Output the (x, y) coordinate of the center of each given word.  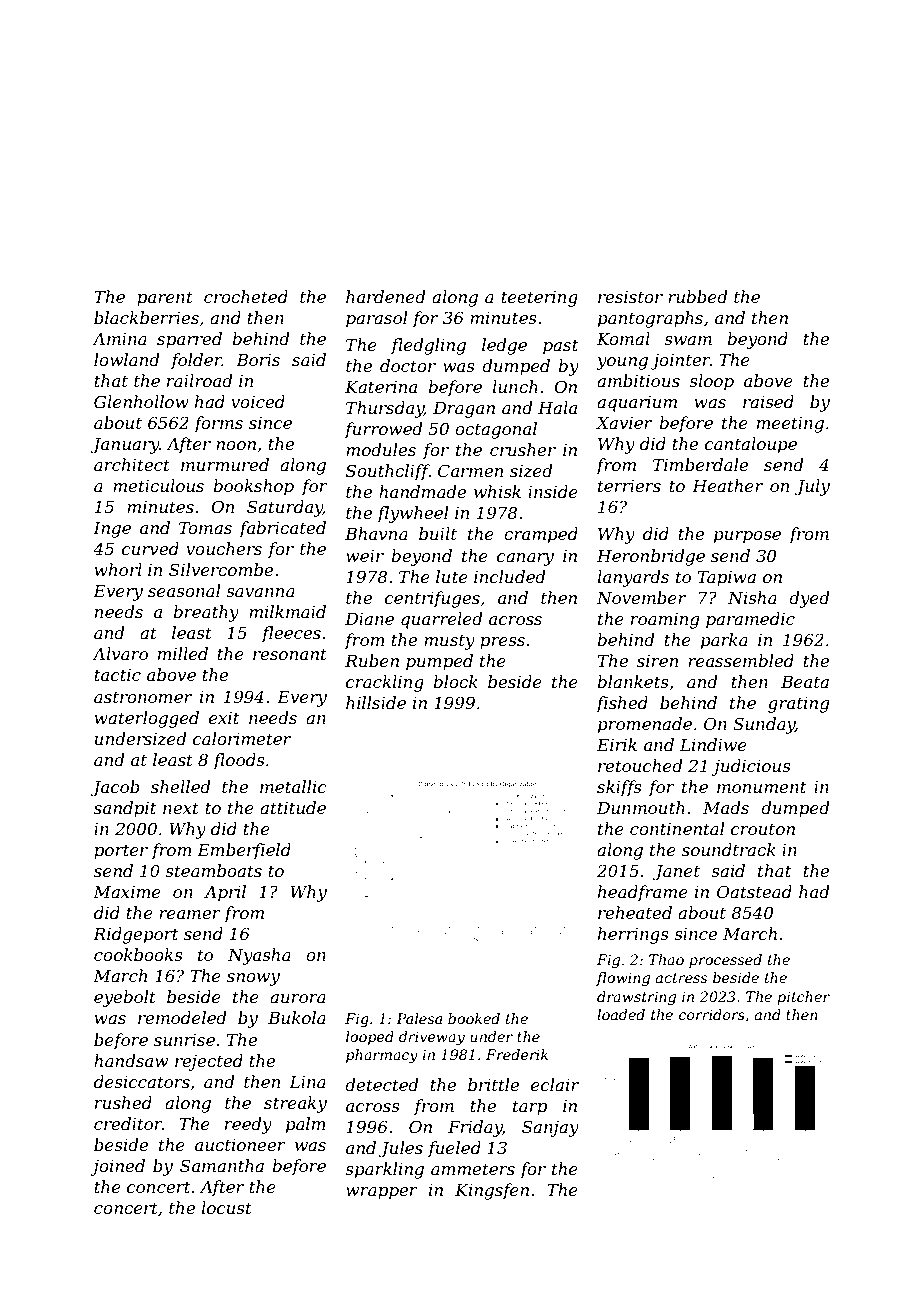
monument (762, 787)
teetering (539, 299)
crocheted (246, 296)
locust (226, 1207)
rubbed (697, 296)
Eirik (617, 744)
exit (224, 718)
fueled (454, 1149)
